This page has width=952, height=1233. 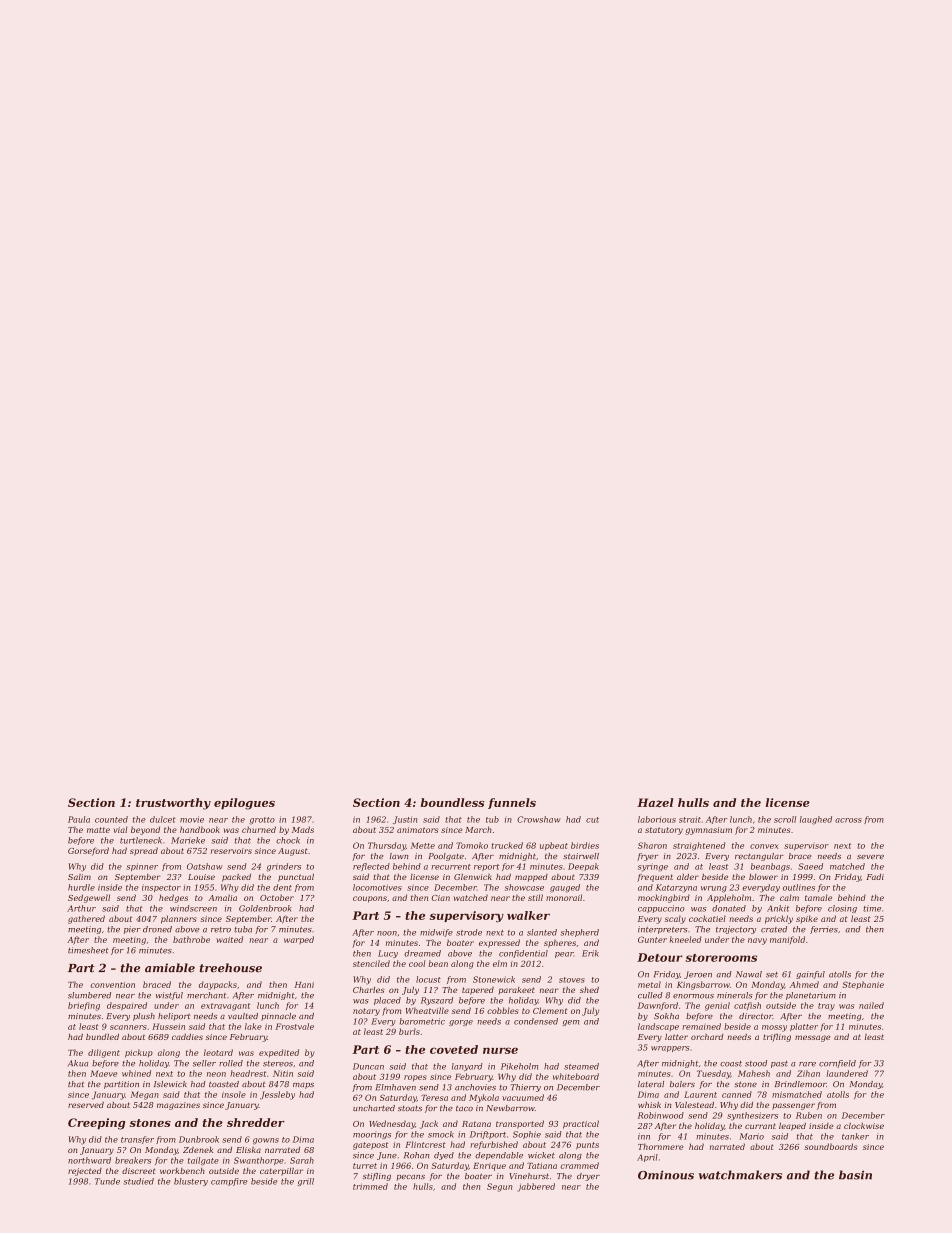 What do you see at coordinates (306, 1182) in the page?
I see `grill` at bounding box center [306, 1182].
